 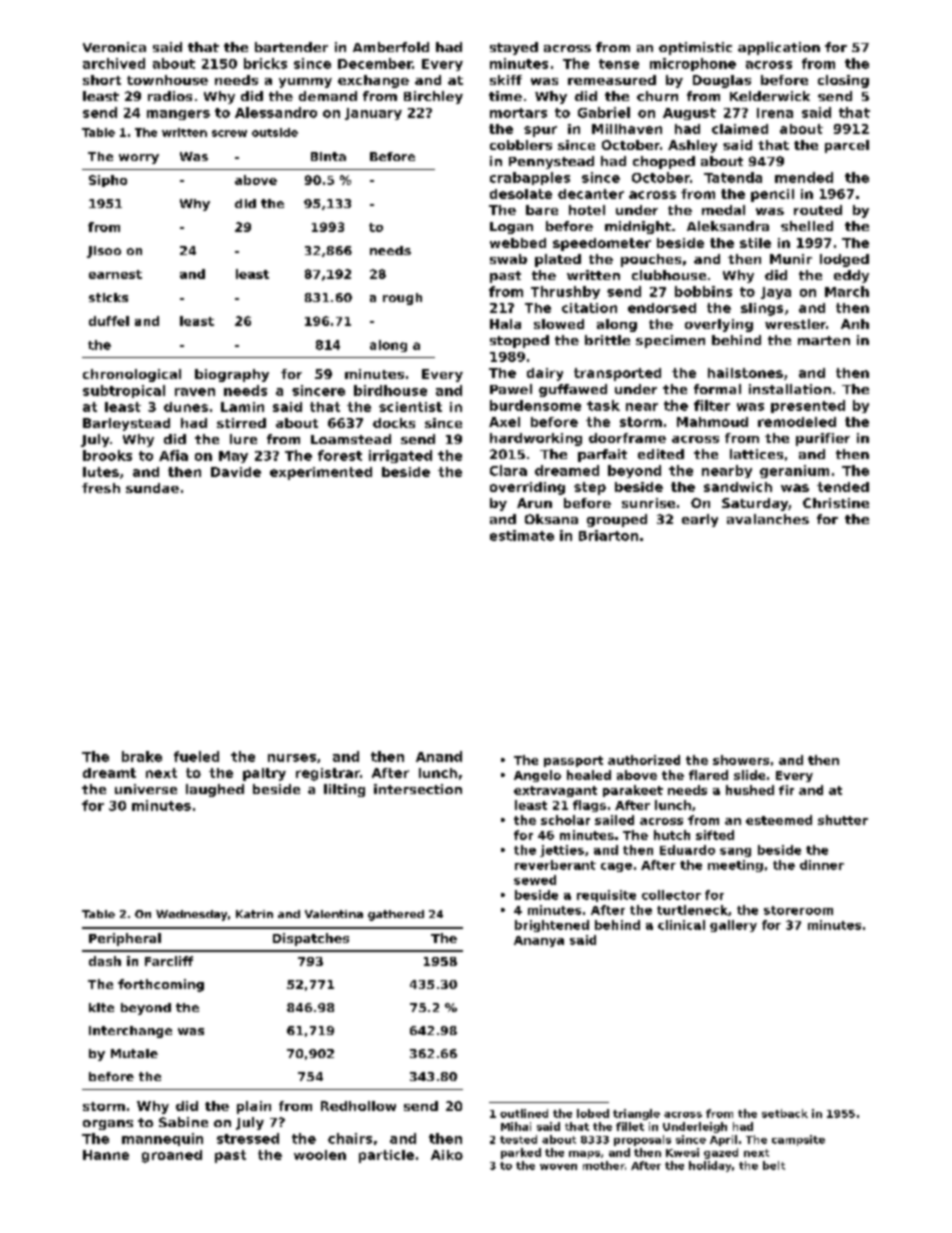 I want to click on storeroom, so click(x=798, y=910).
